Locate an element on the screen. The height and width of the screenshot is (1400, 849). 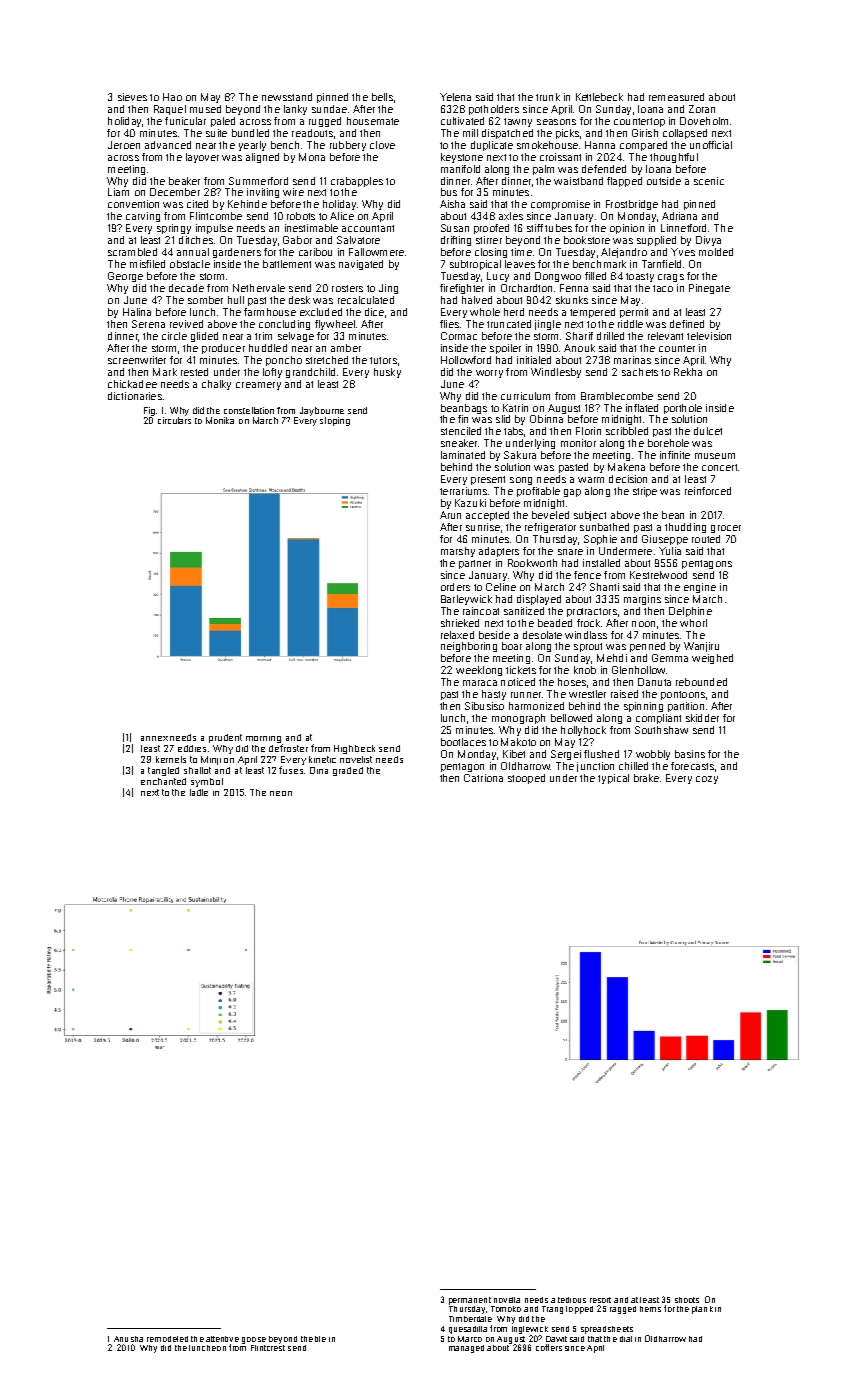
Yelena is located at coordinates (455, 97).
